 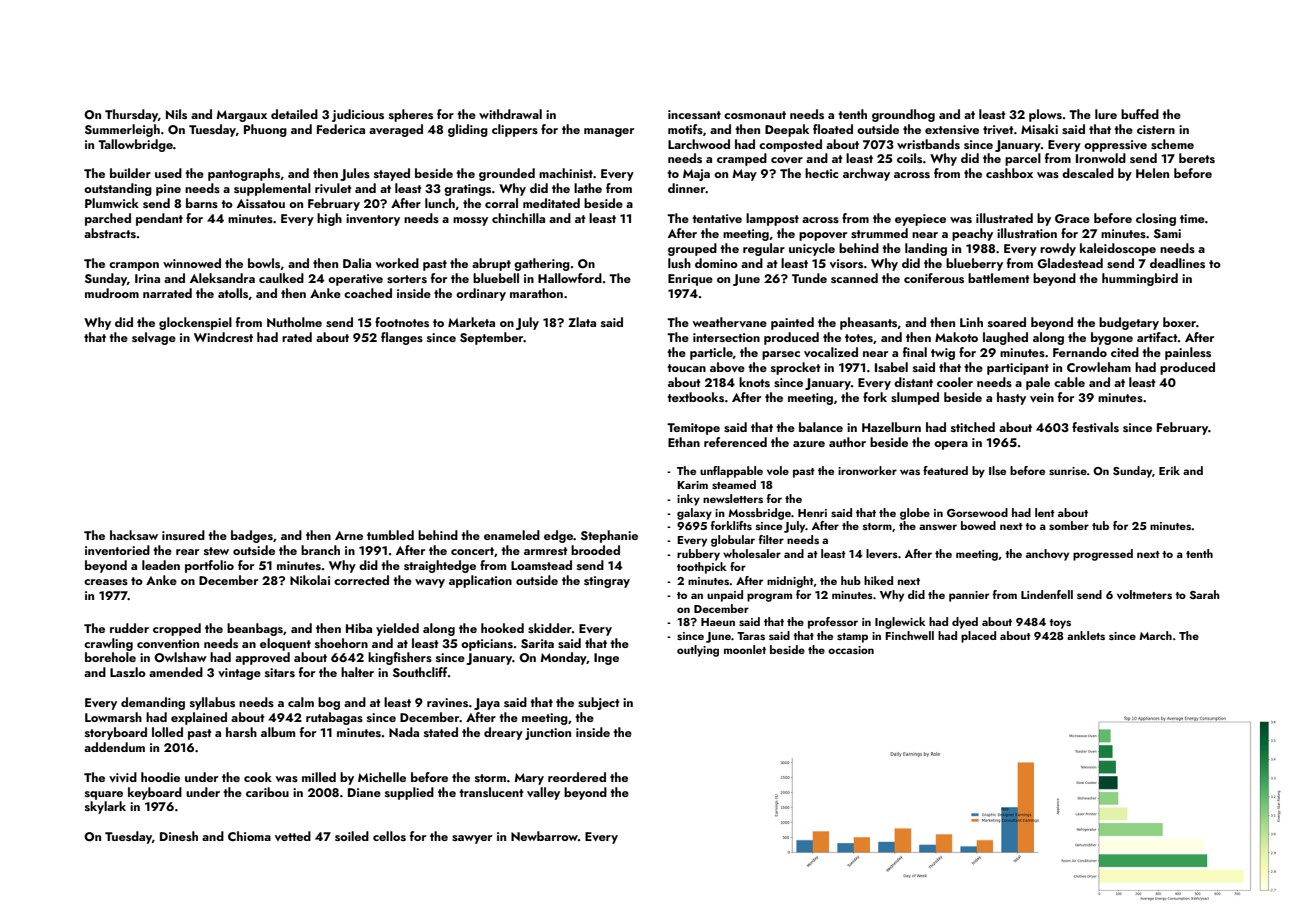 I want to click on anklets, so click(x=1086, y=635).
